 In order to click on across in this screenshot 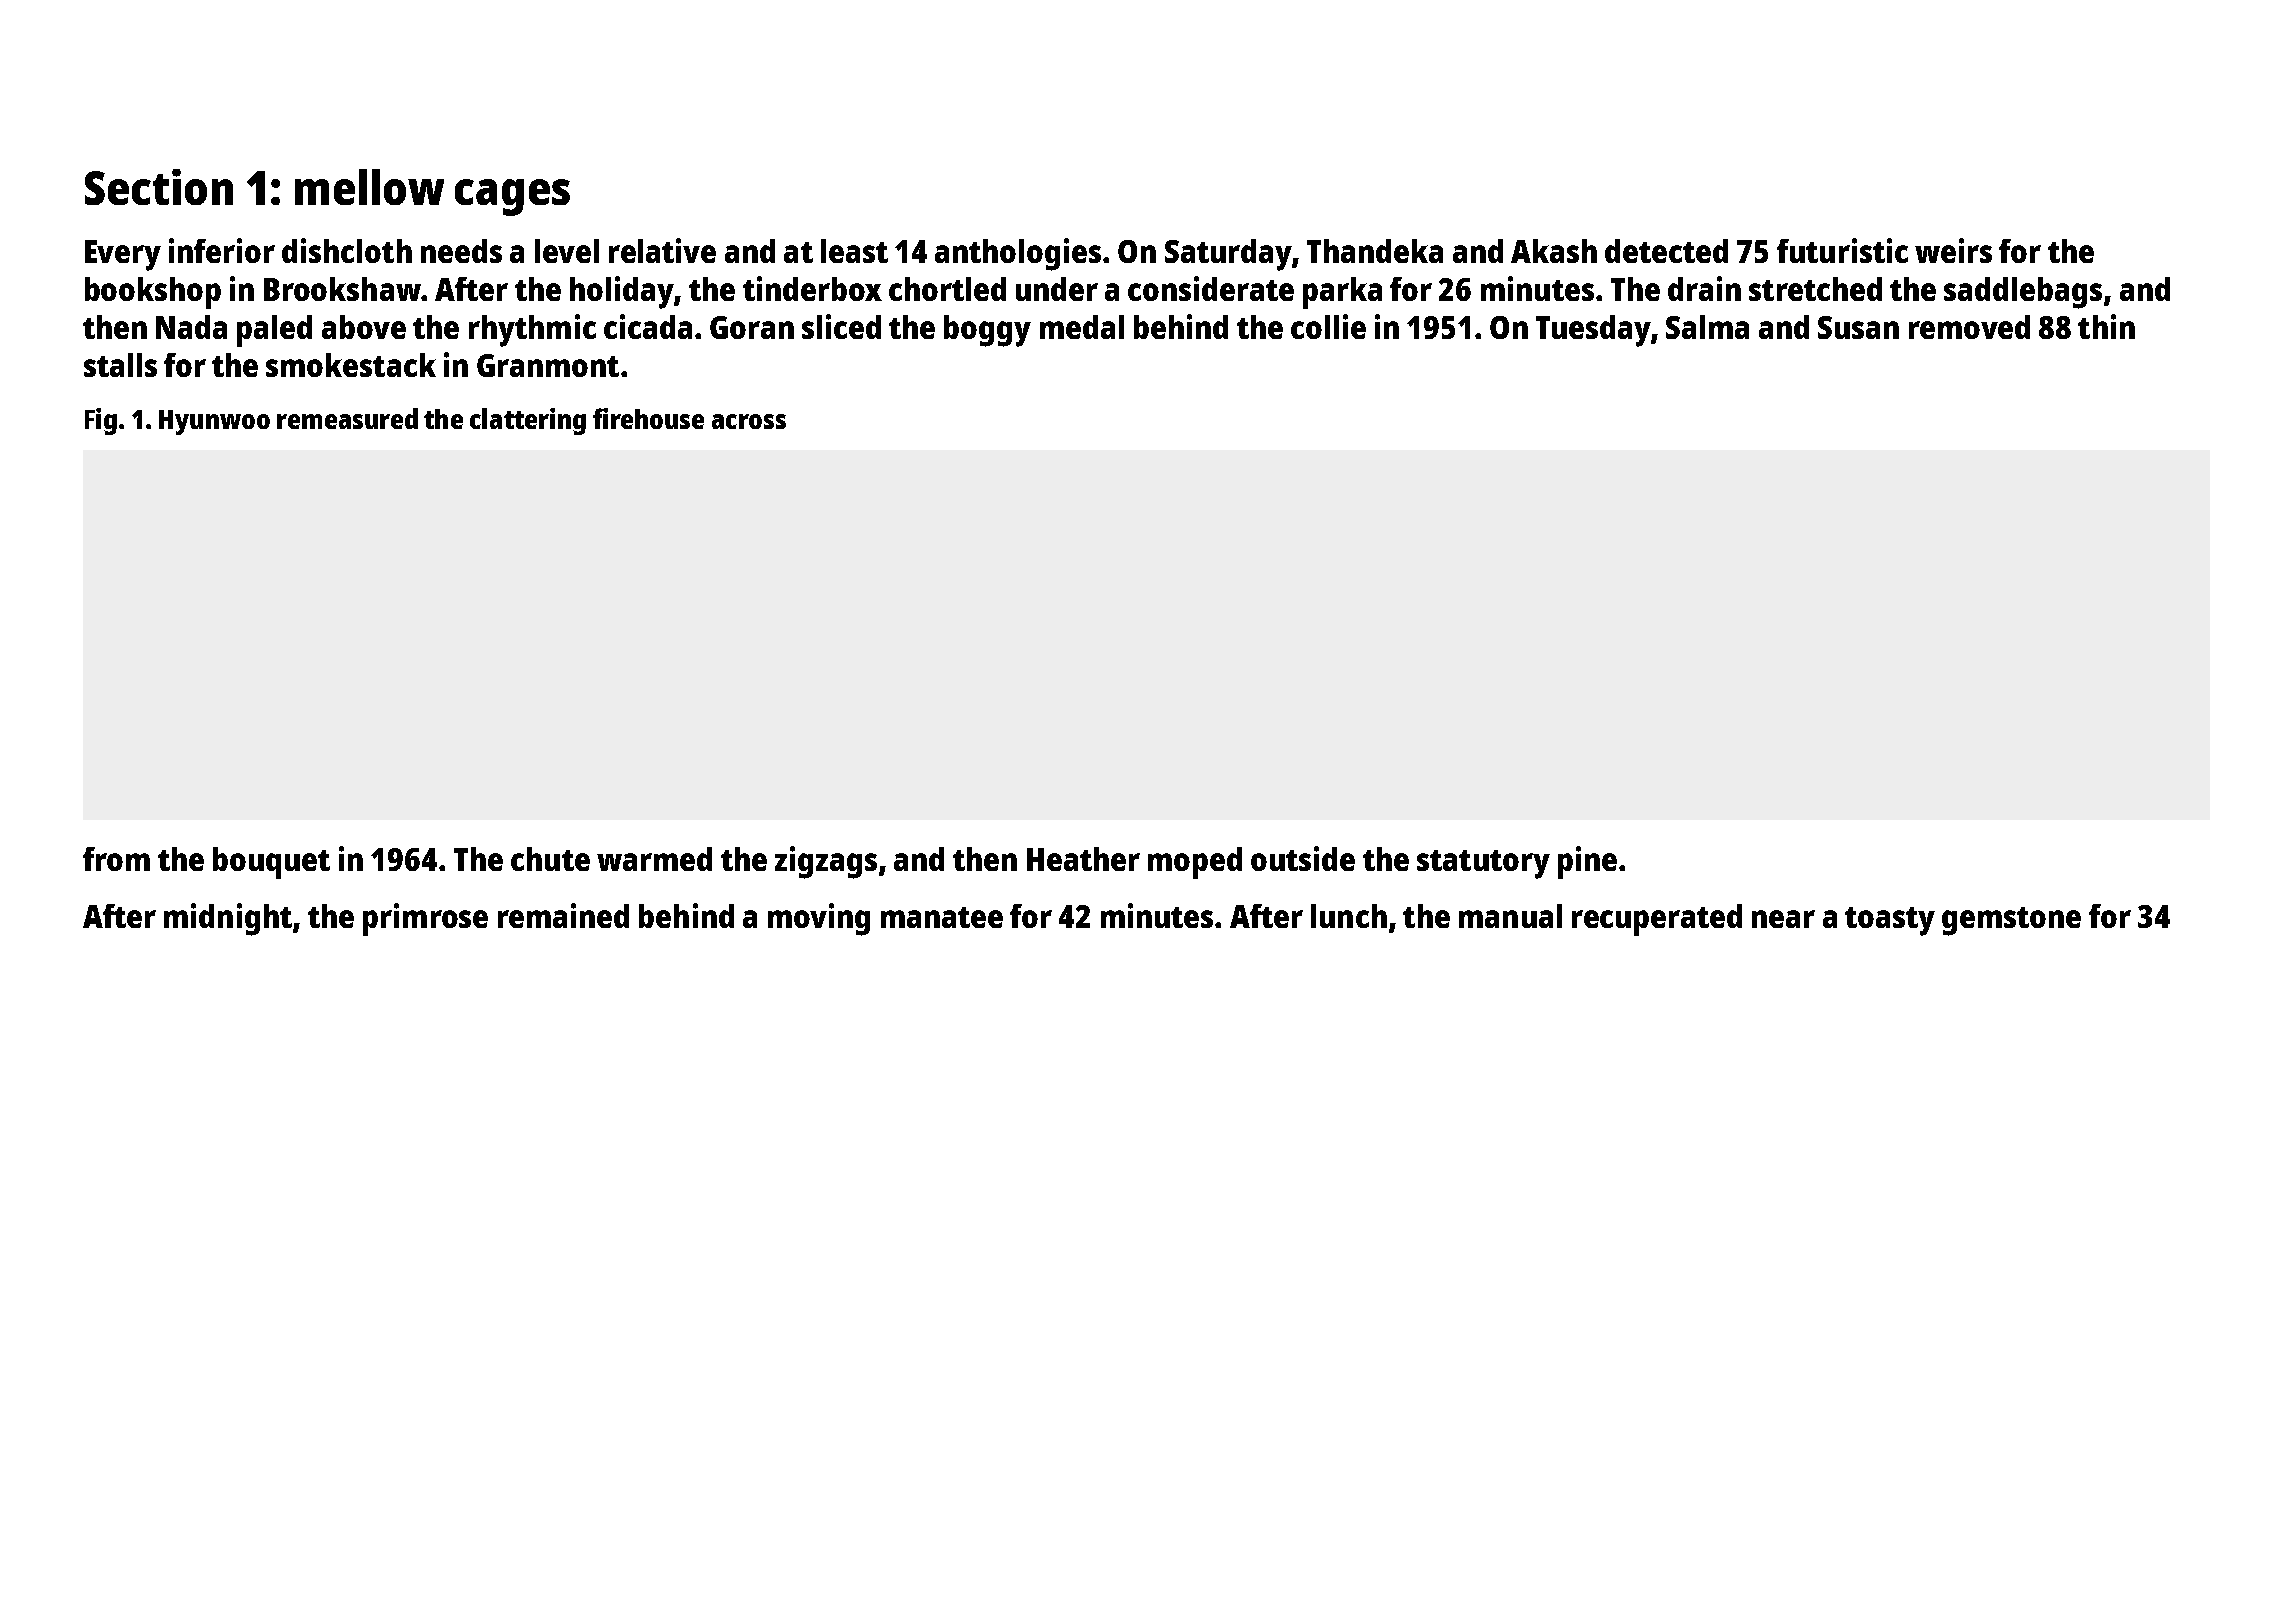, I will do `click(749, 421)`.
